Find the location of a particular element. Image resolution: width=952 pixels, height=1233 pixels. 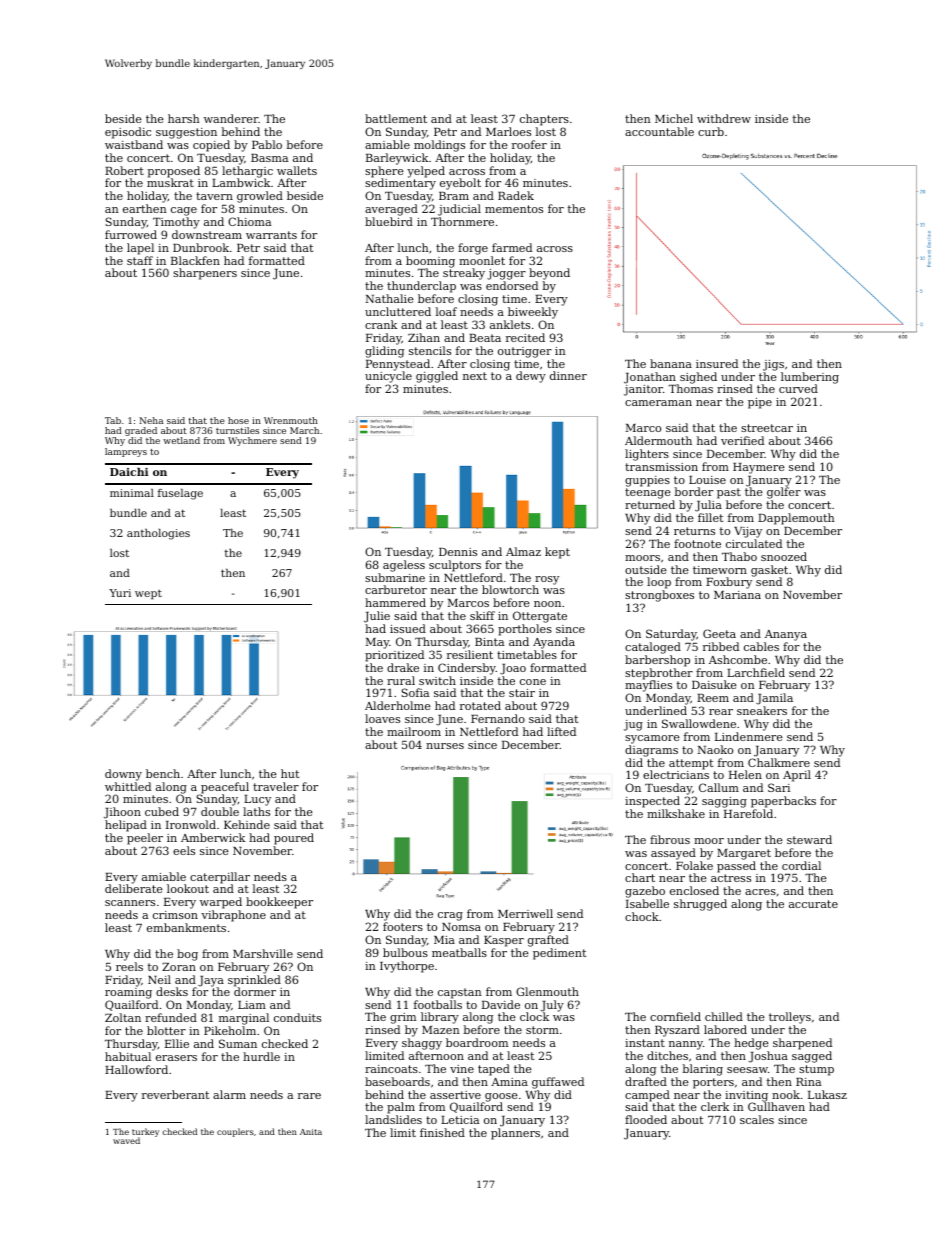

pediment is located at coordinates (559, 954).
